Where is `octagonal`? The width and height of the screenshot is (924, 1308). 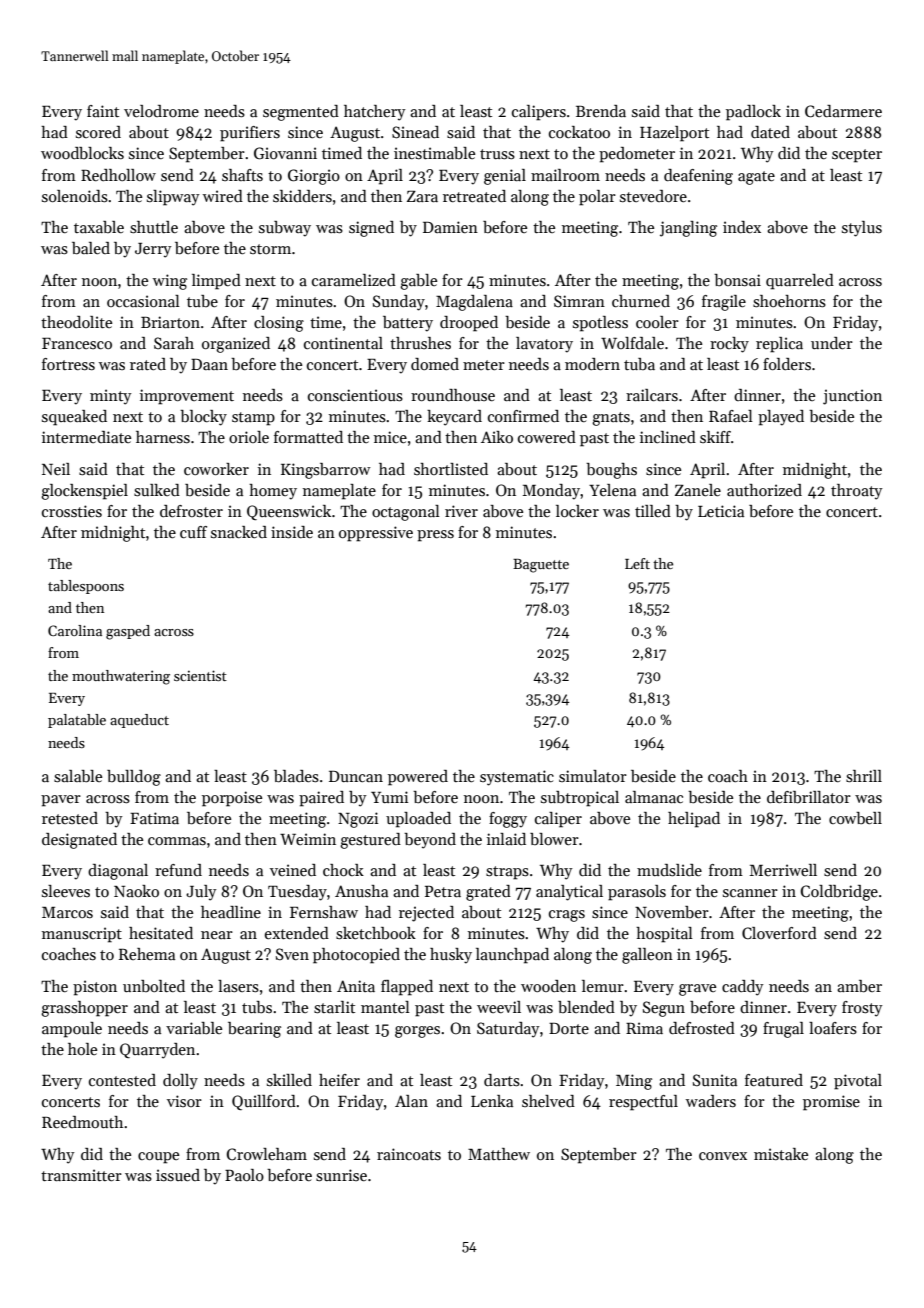 octagonal is located at coordinates (406, 513).
